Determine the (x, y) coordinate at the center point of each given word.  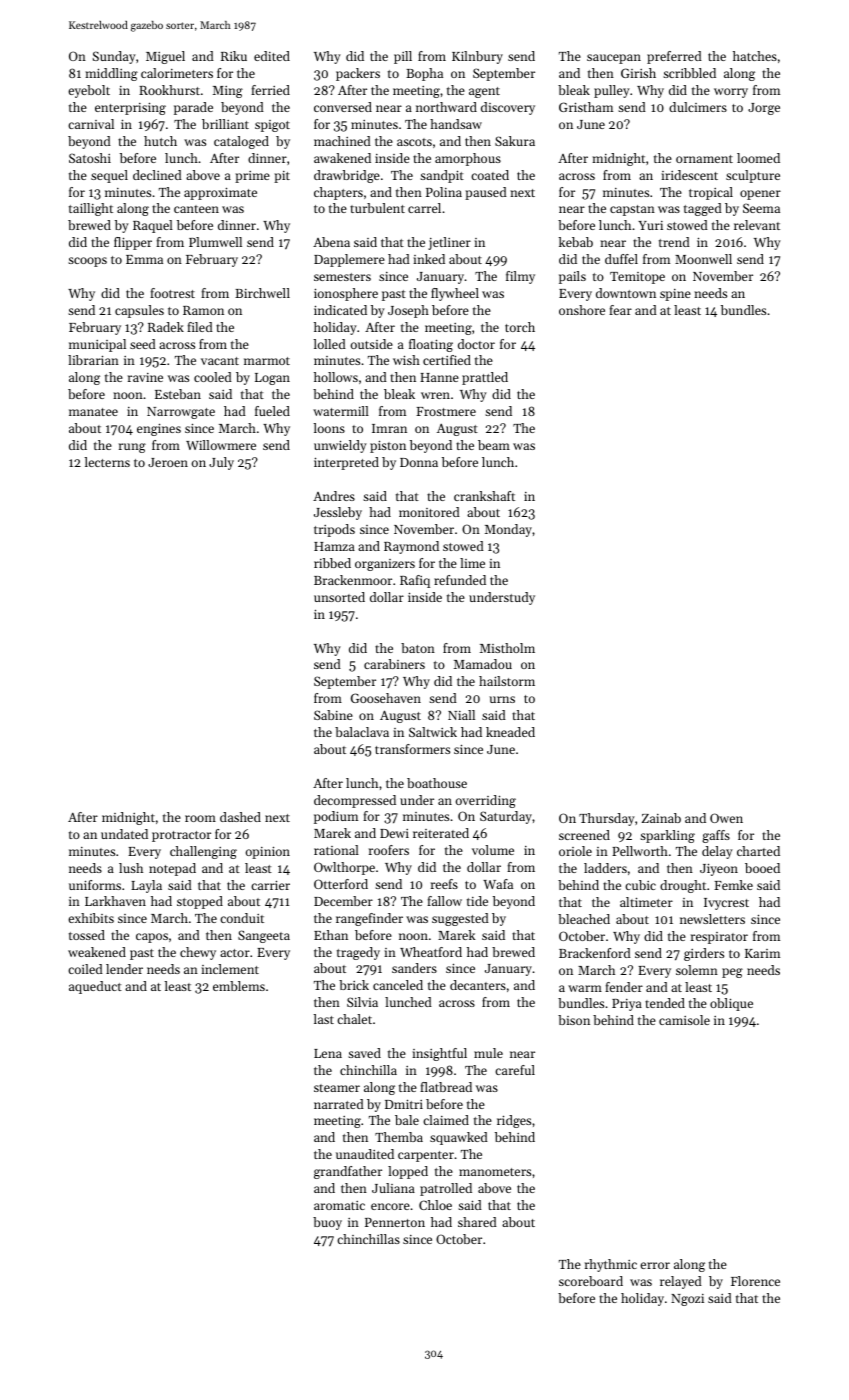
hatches (755, 56)
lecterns (107, 462)
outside (372, 344)
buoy (327, 1223)
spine (675, 295)
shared (477, 1222)
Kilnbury (477, 57)
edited (272, 56)
